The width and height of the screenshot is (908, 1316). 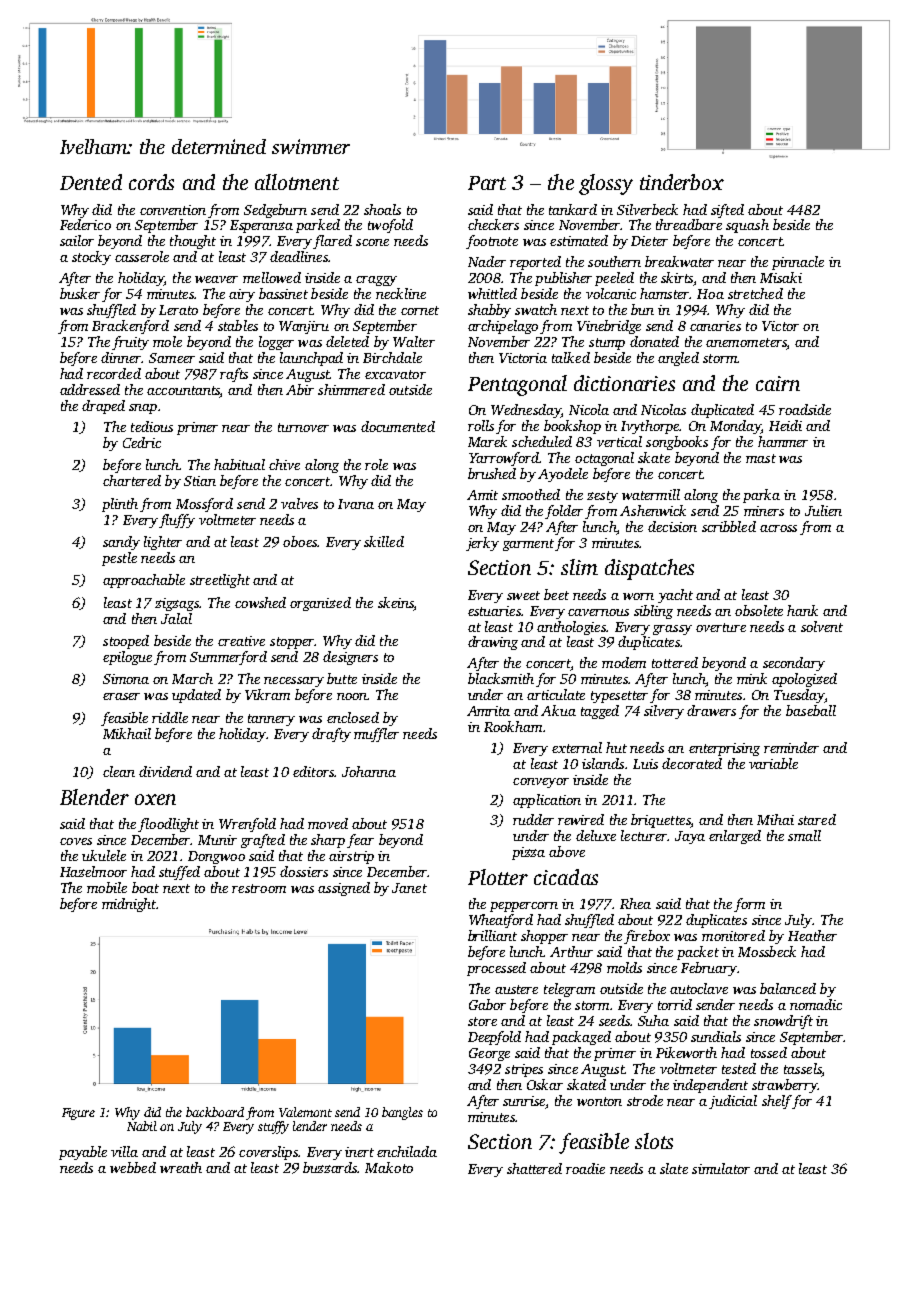 What do you see at coordinates (402, 1113) in the screenshot?
I see `bangles` at bounding box center [402, 1113].
